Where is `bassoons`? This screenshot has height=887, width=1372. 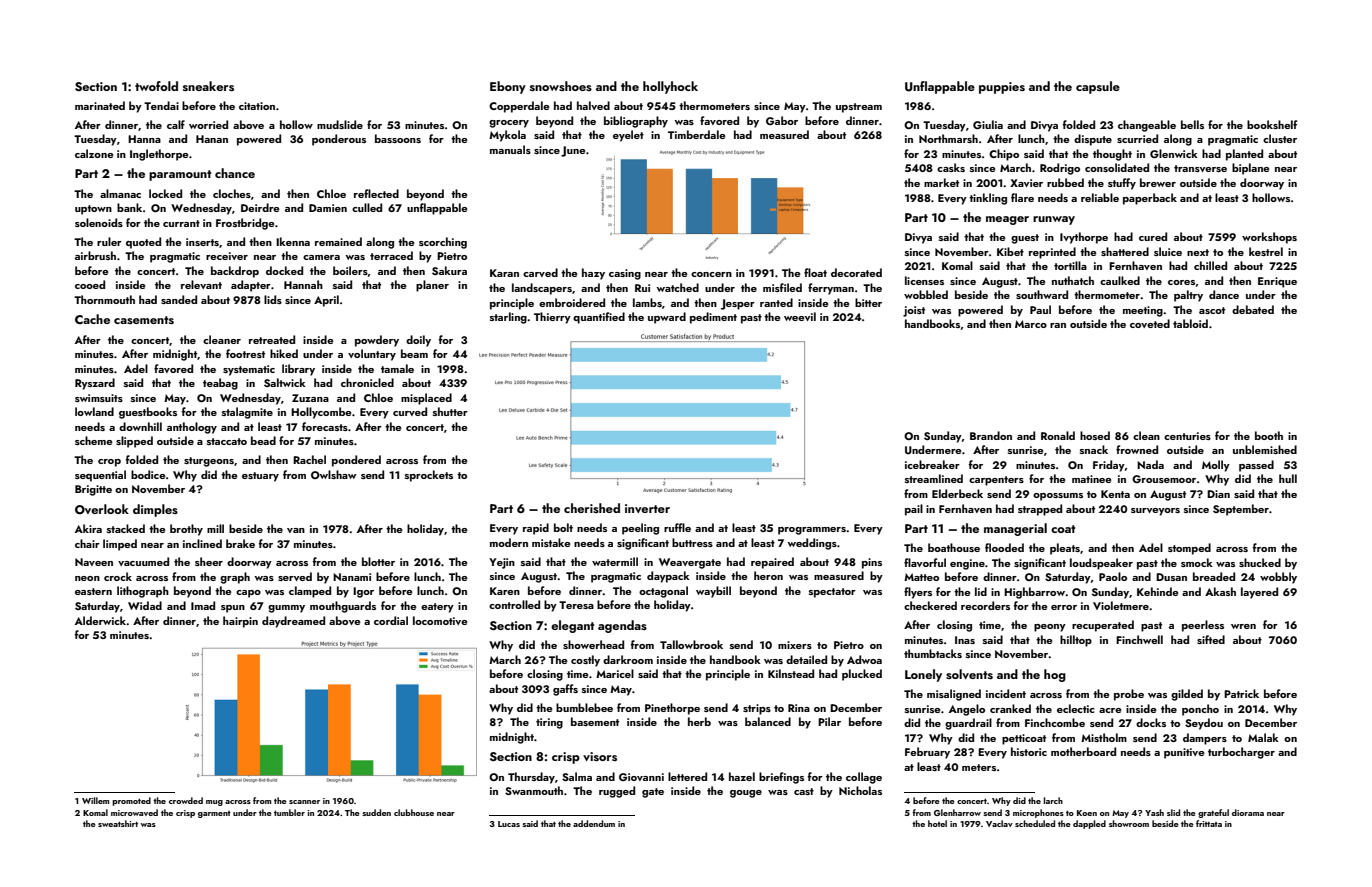
bassoons is located at coordinates (398, 138).
